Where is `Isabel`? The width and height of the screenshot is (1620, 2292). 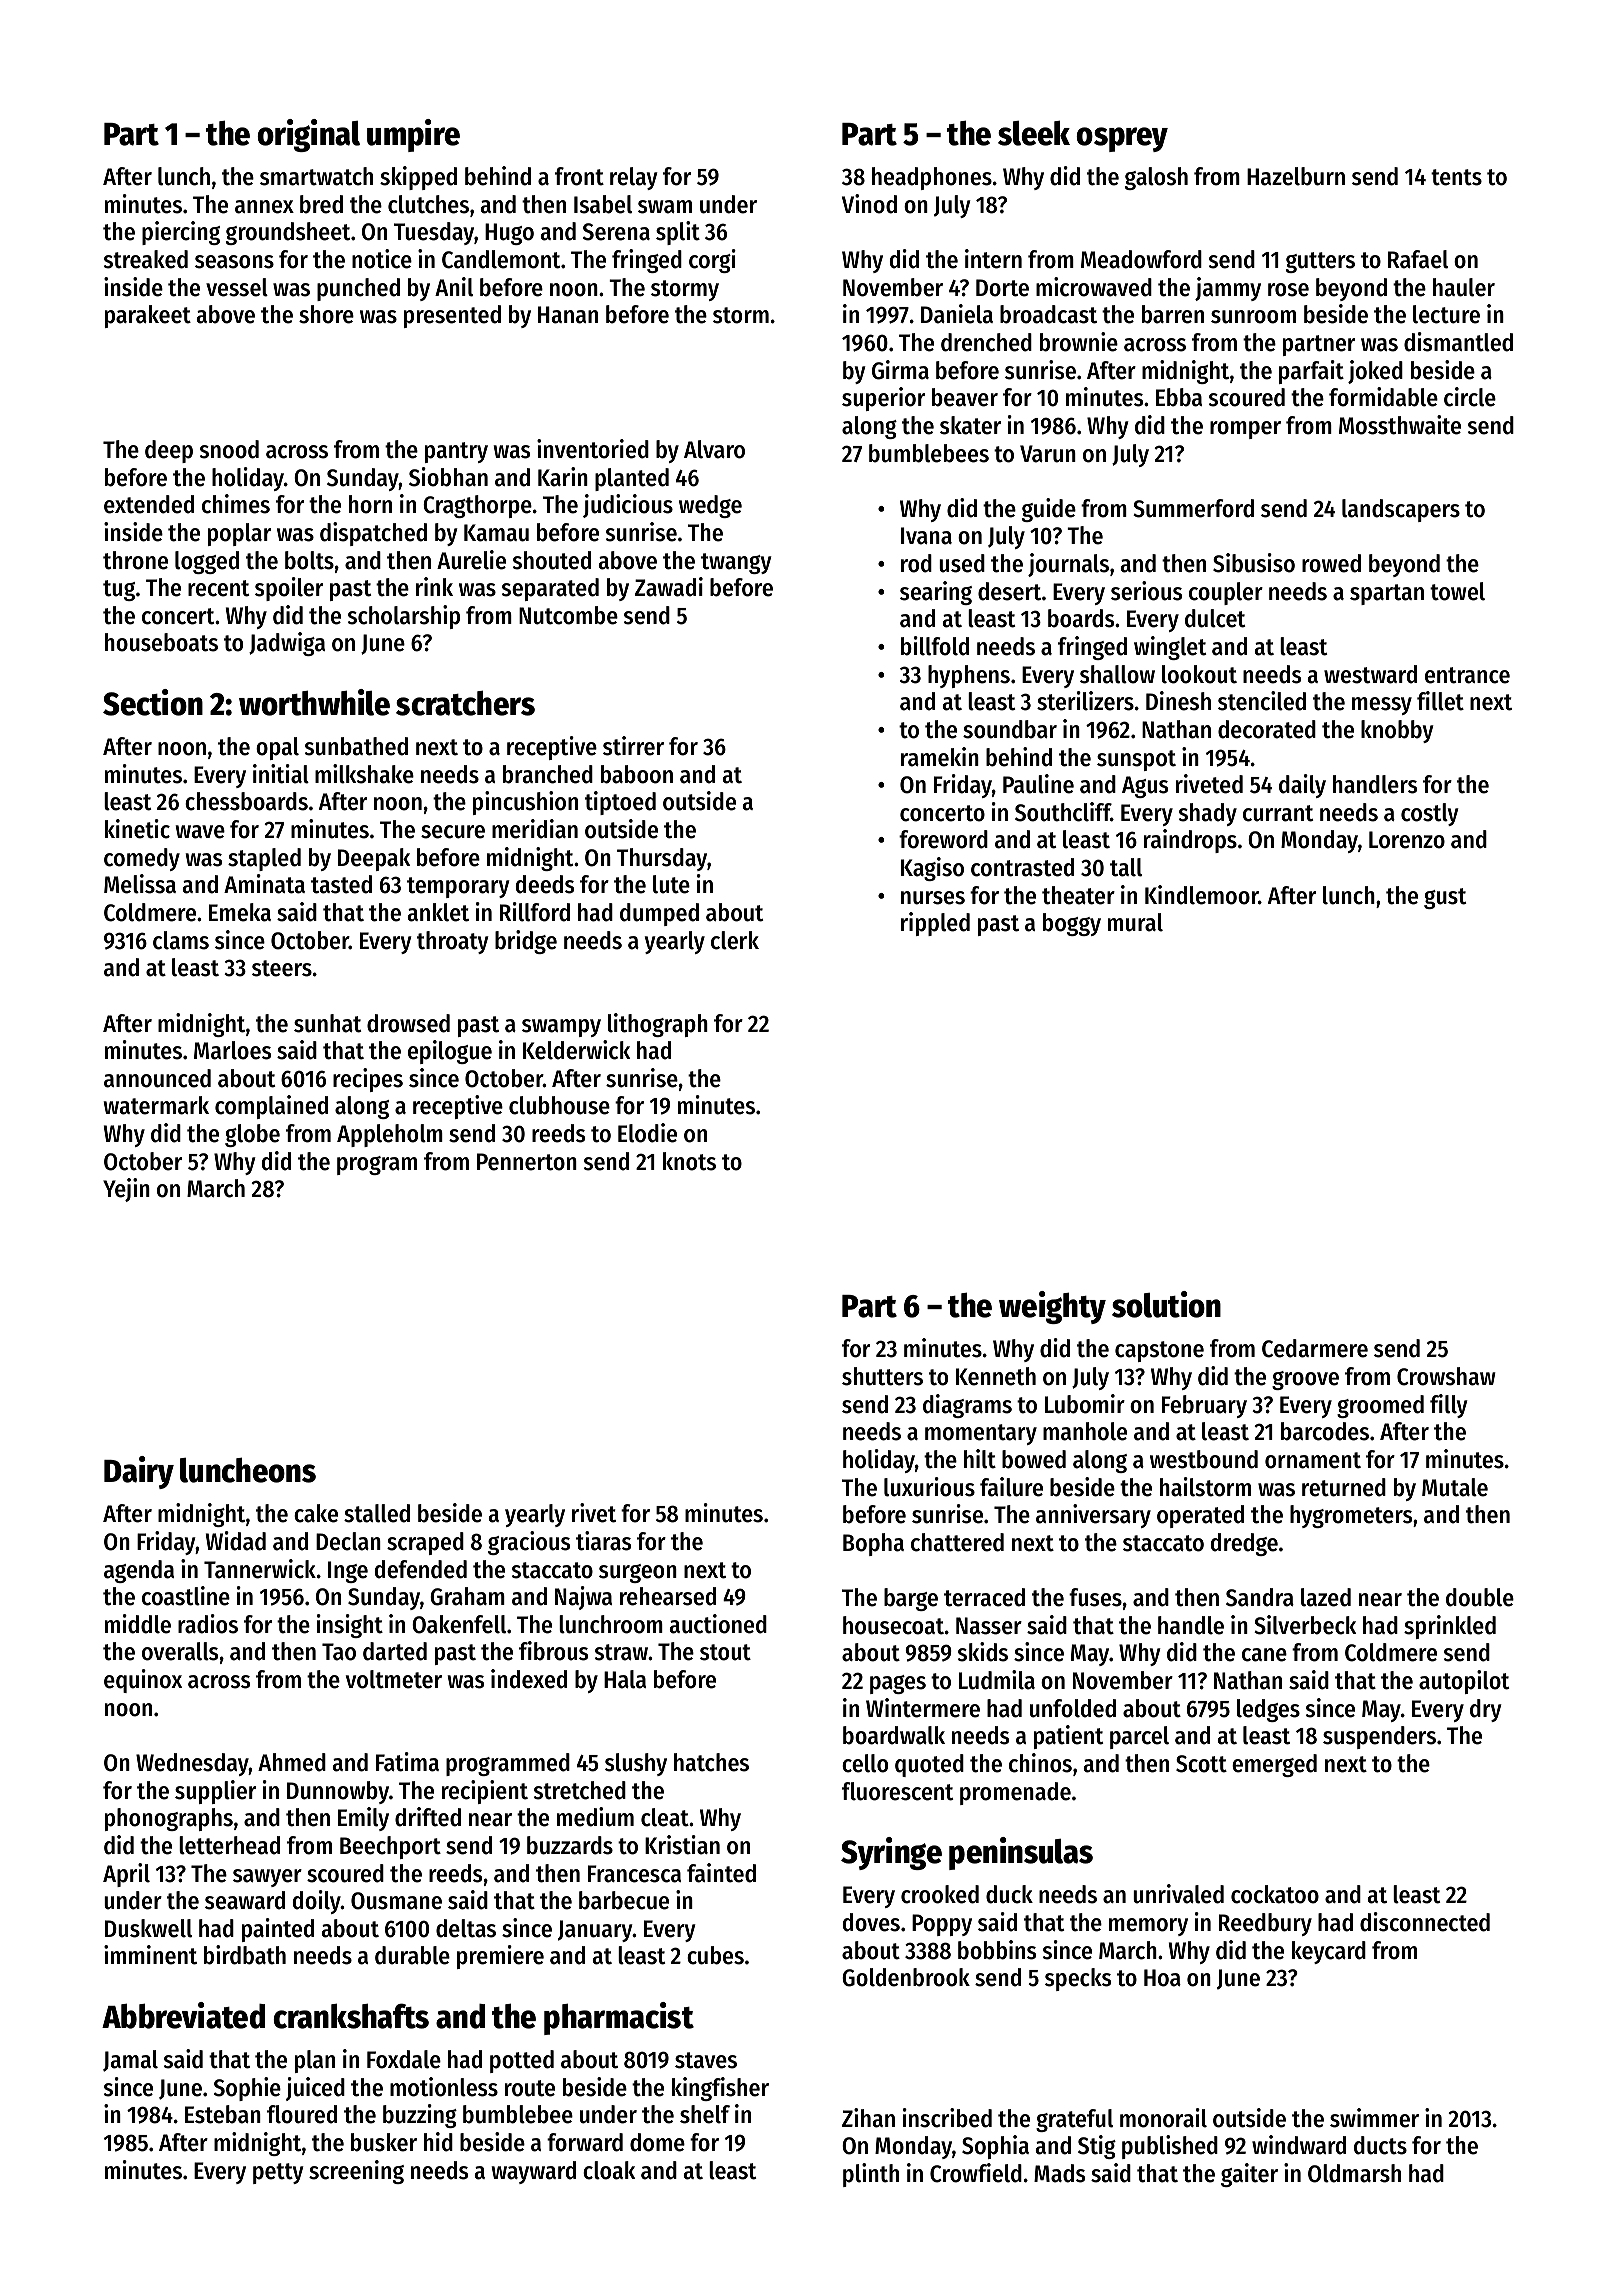
Isabel is located at coordinates (603, 204).
